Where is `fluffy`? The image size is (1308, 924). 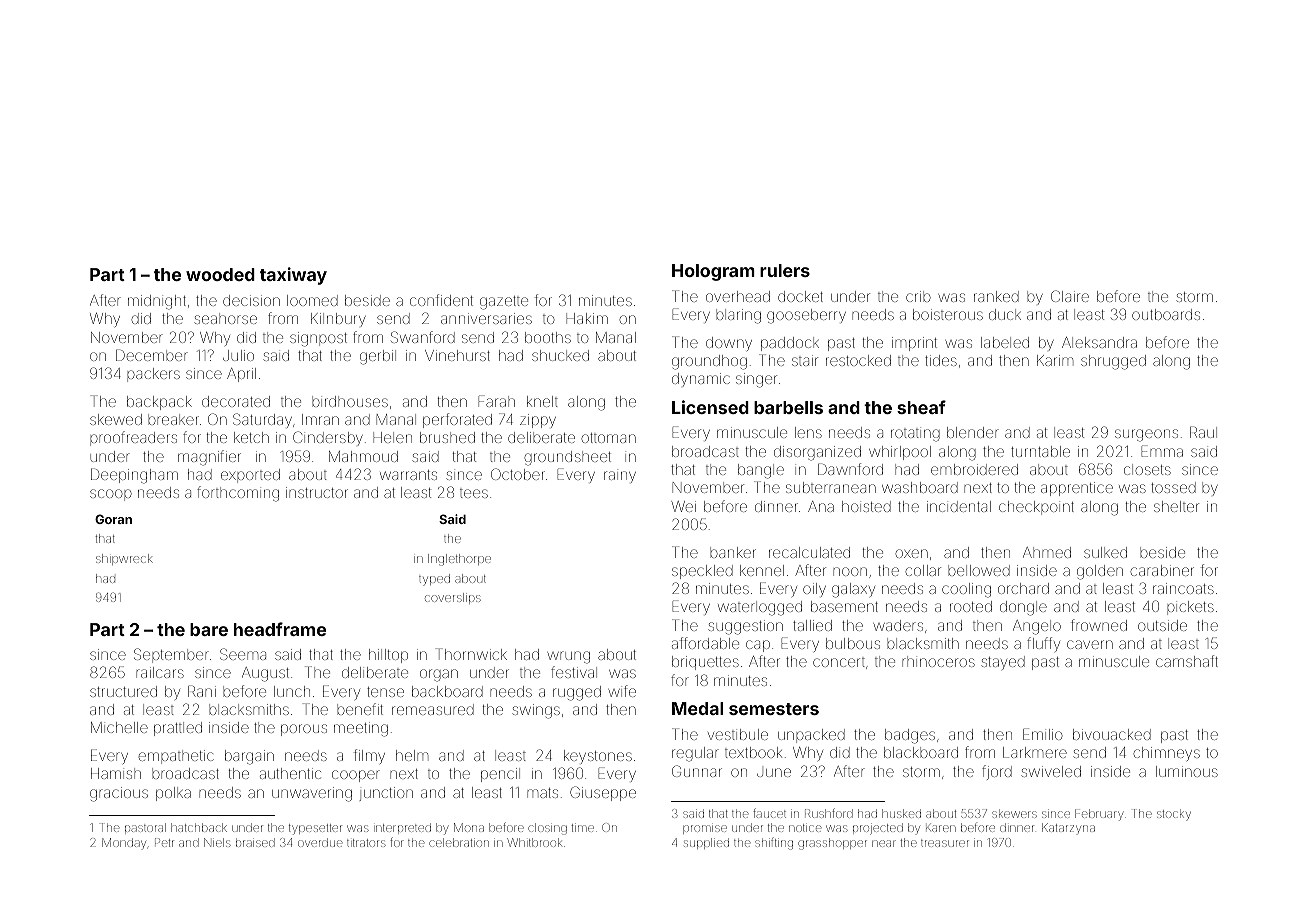 fluffy is located at coordinates (1043, 644).
